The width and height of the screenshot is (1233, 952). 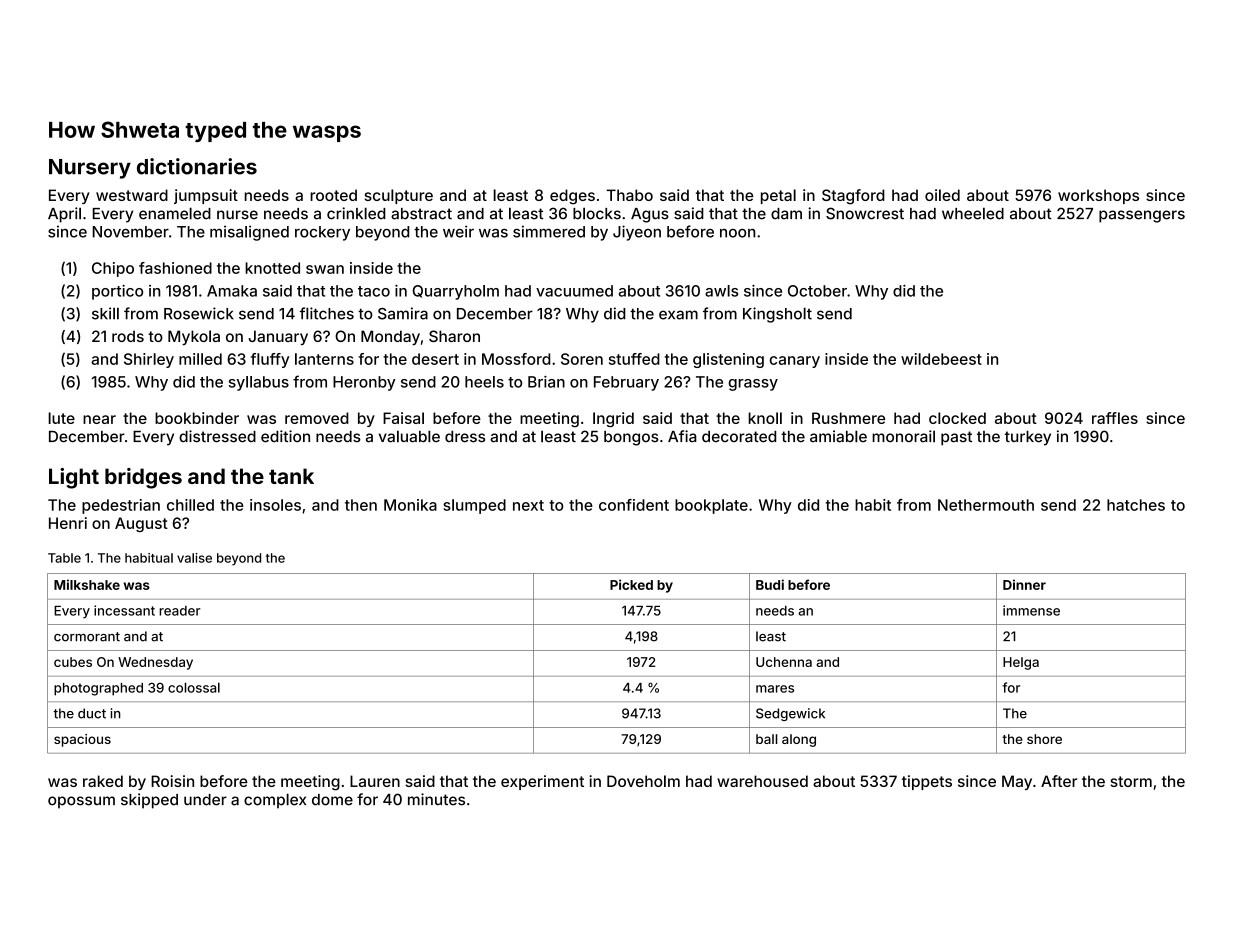 I want to click on Henri, so click(x=68, y=523).
